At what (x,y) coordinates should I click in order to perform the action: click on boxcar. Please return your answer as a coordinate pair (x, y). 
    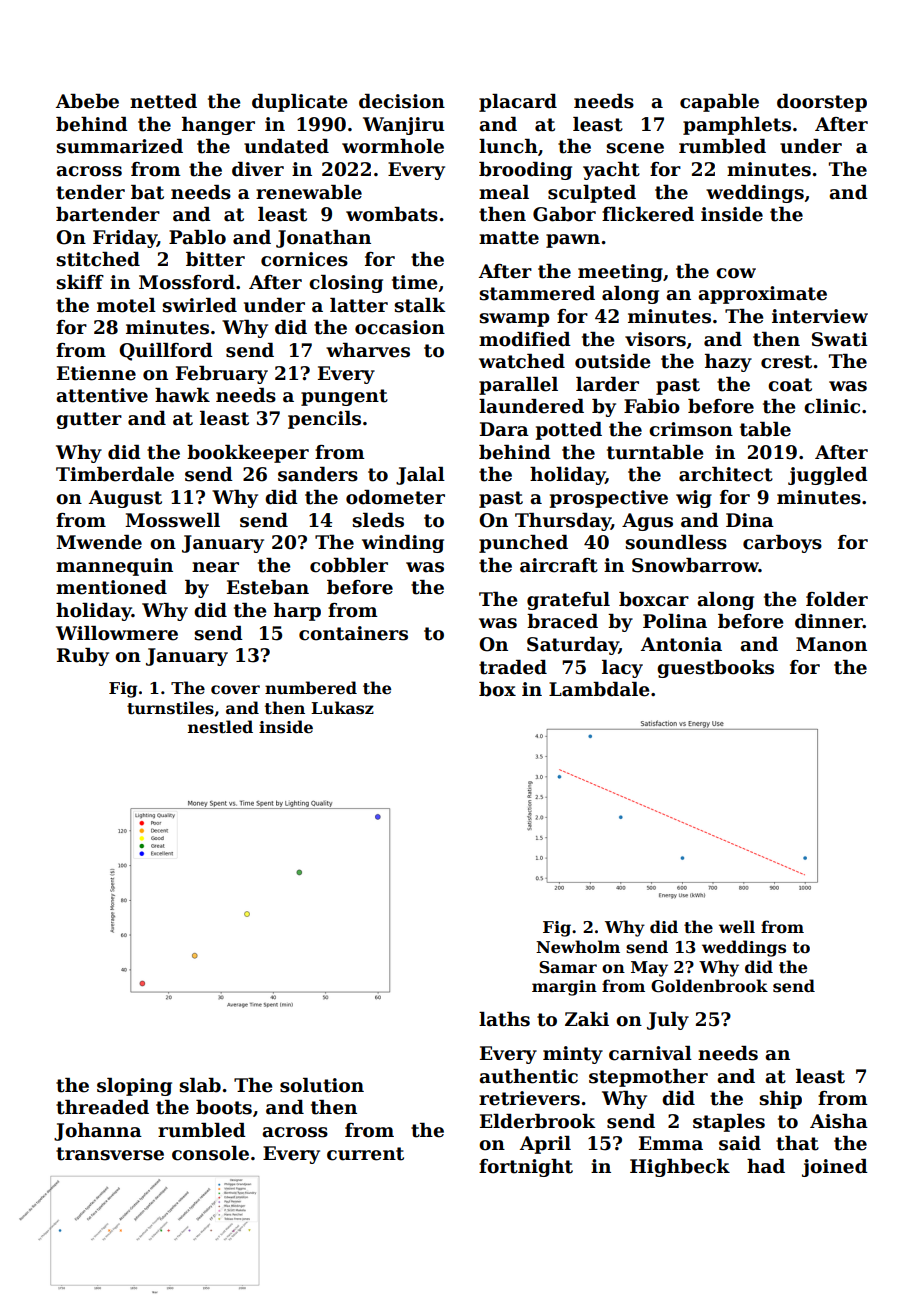
    Looking at the image, I should click on (654, 599).
